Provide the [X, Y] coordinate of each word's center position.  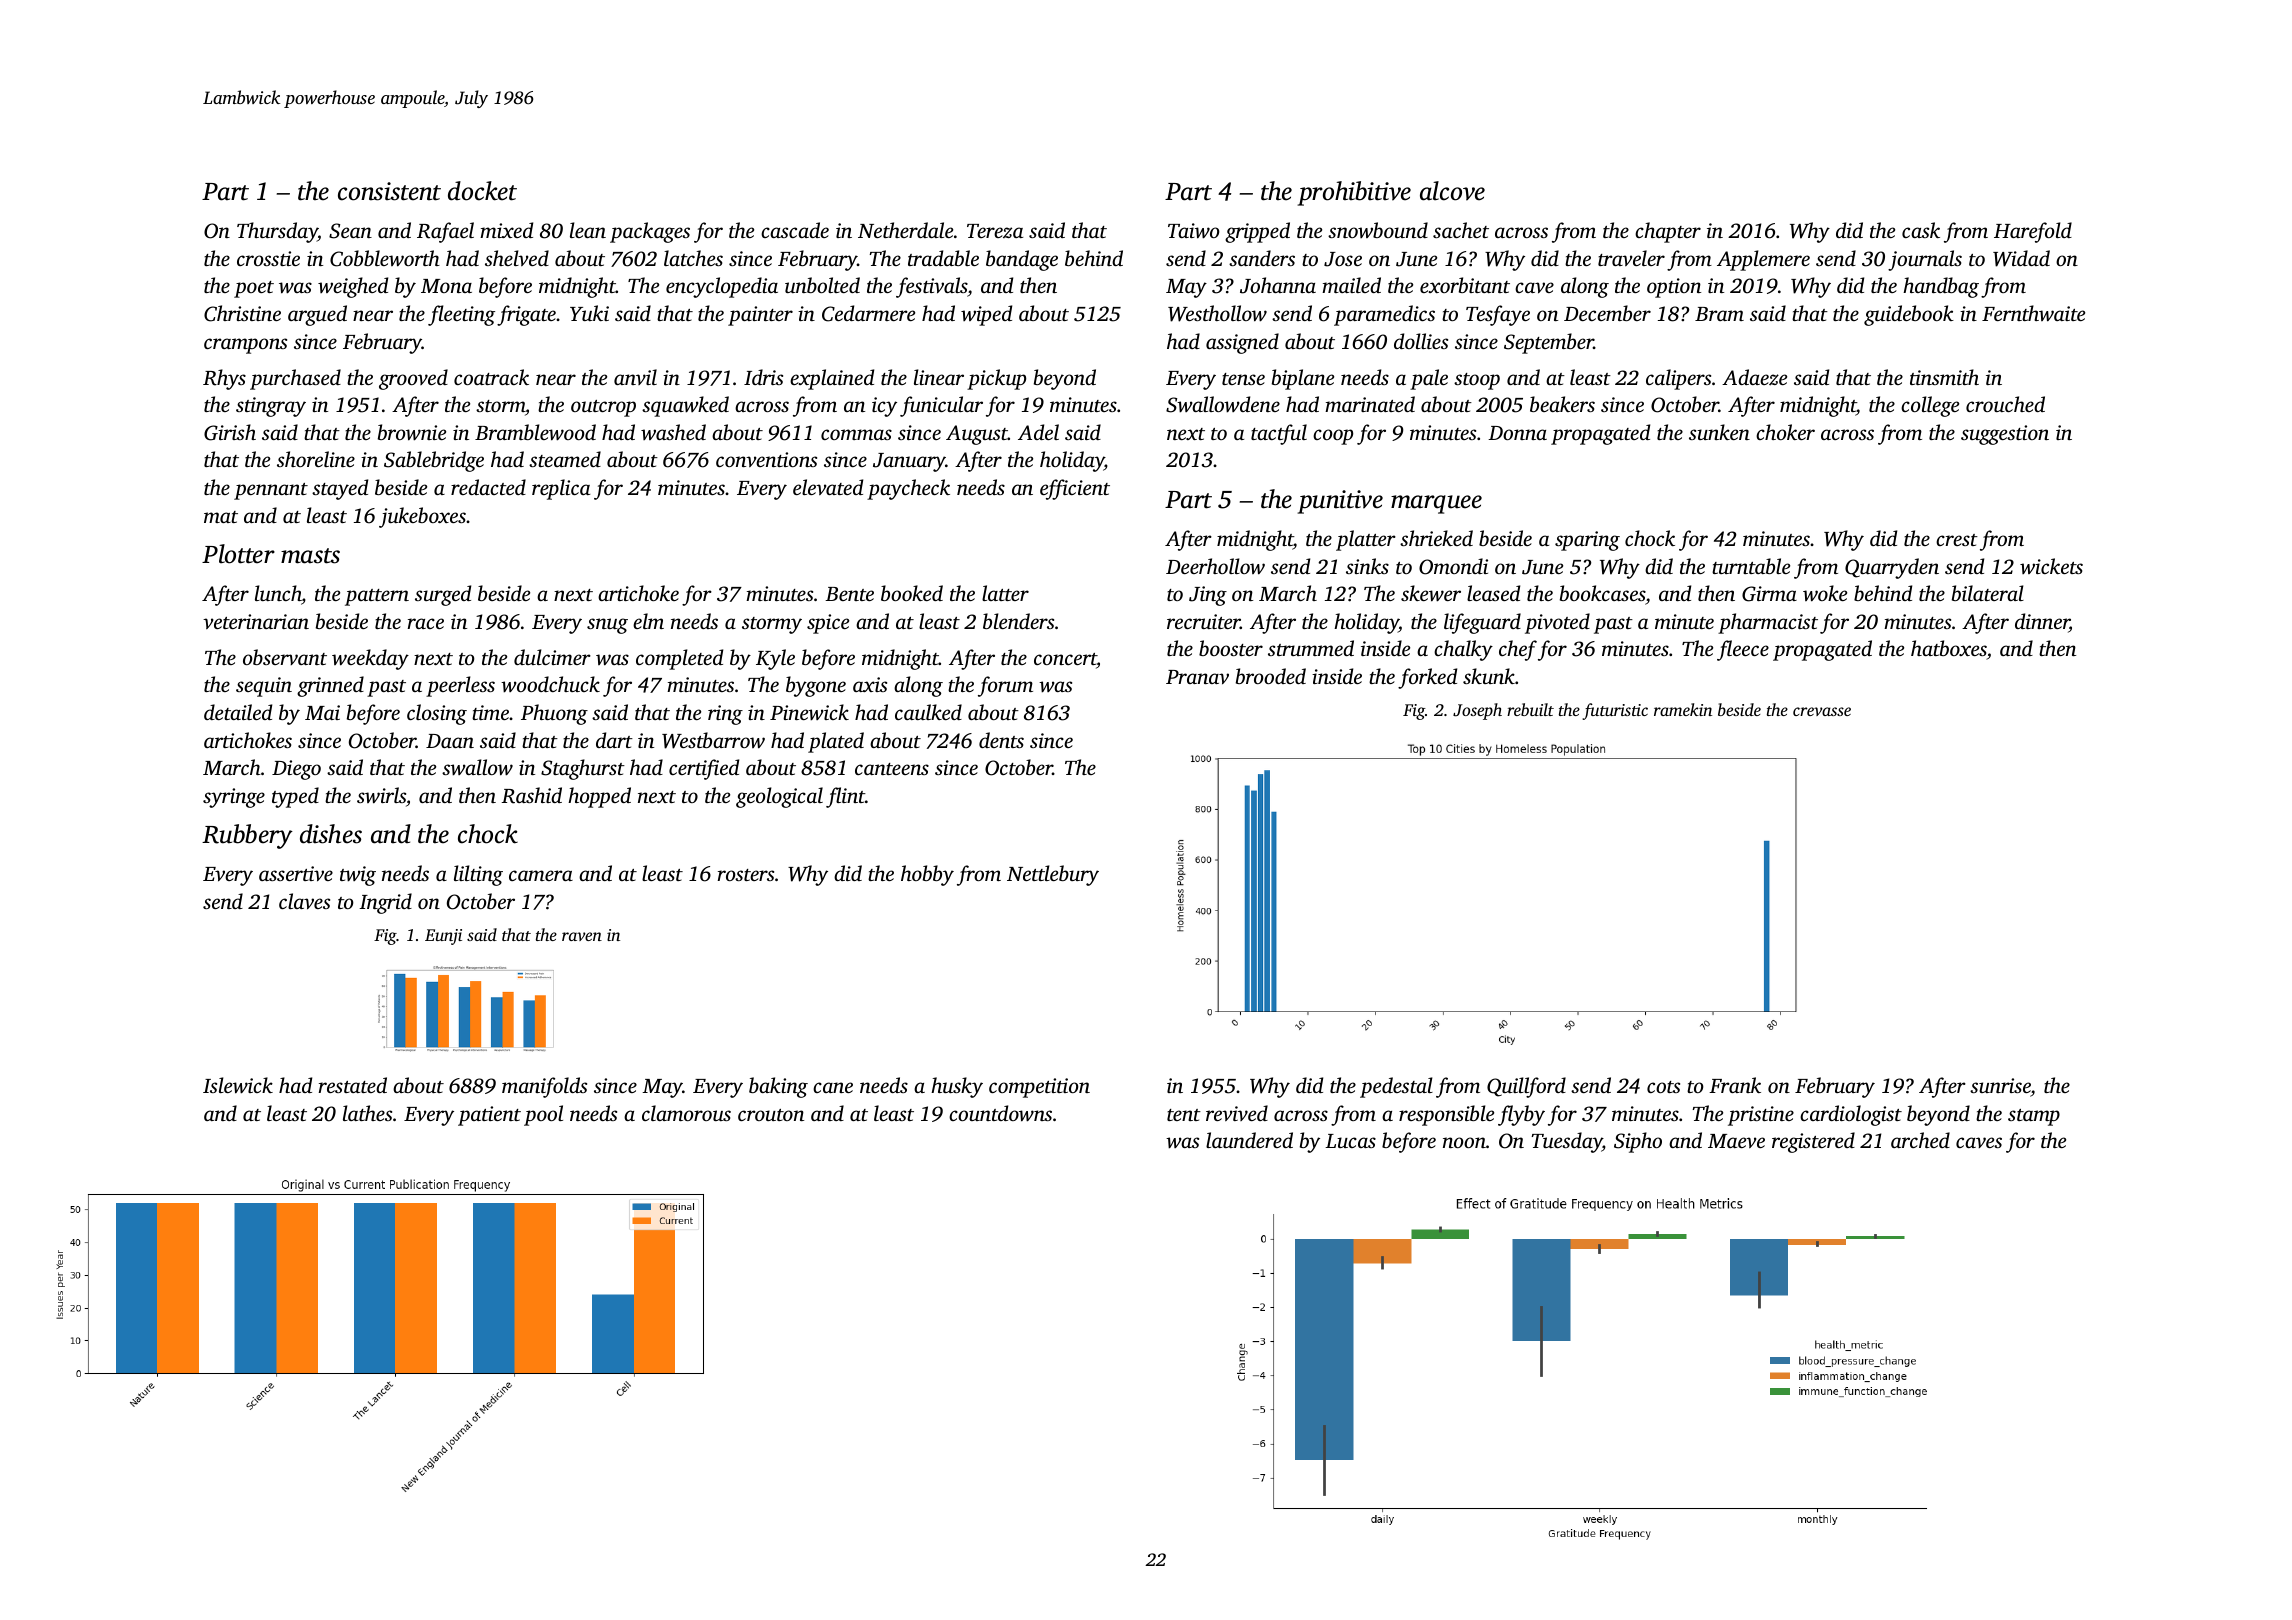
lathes [367, 1113]
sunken [1719, 432]
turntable [1751, 566]
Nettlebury [1053, 875]
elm [648, 621]
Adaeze [1754, 377]
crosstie [268, 258]
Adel [1038, 432]
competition [1039, 1088]
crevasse [1822, 711]
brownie [412, 432]
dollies [1421, 341]
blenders [1018, 621]
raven [582, 936]
